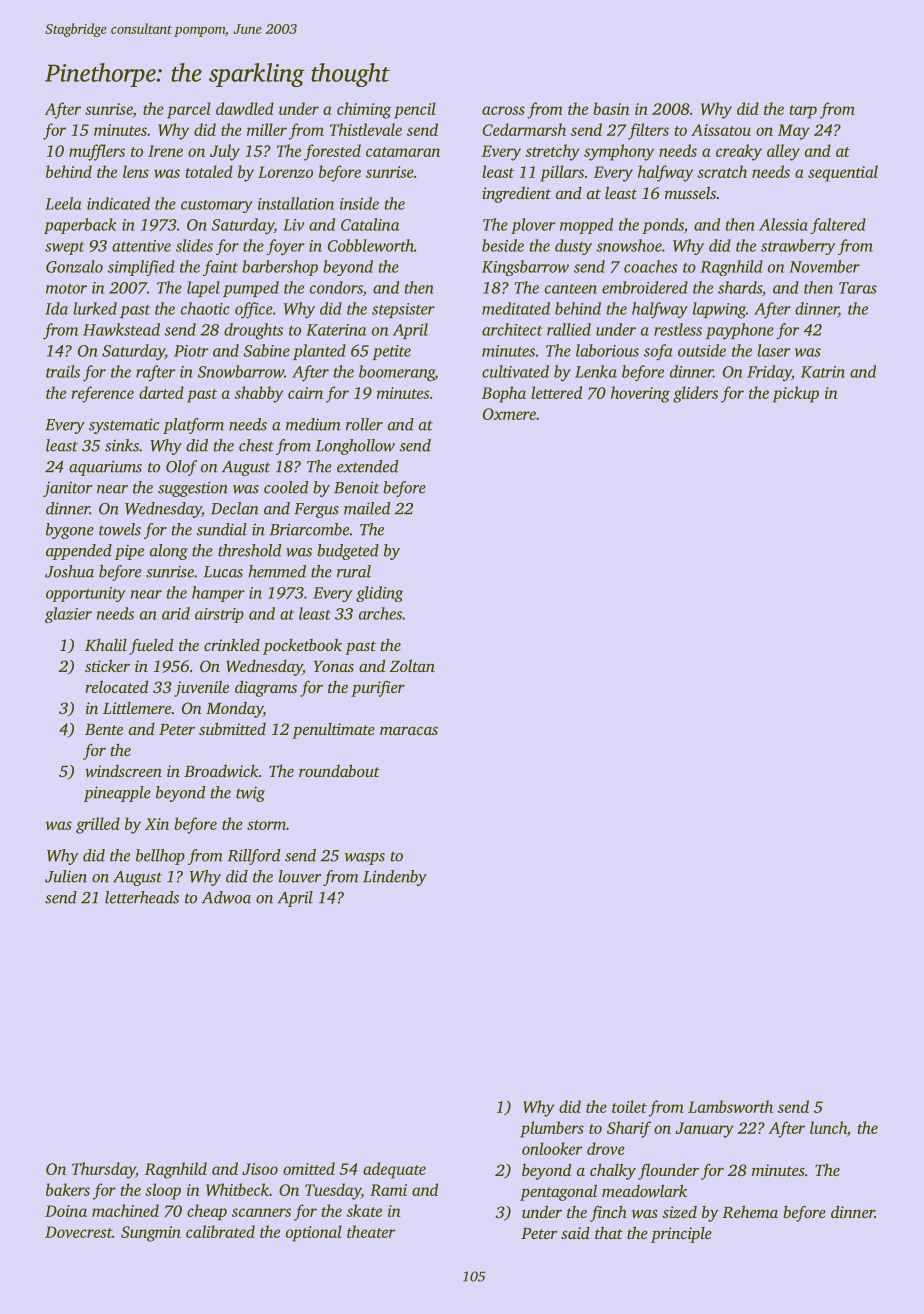 Image resolution: width=924 pixels, height=1314 pixels. Describe the element at coordinates (74, 266) in the screenshot. I see `Gonzalo` at that location.
